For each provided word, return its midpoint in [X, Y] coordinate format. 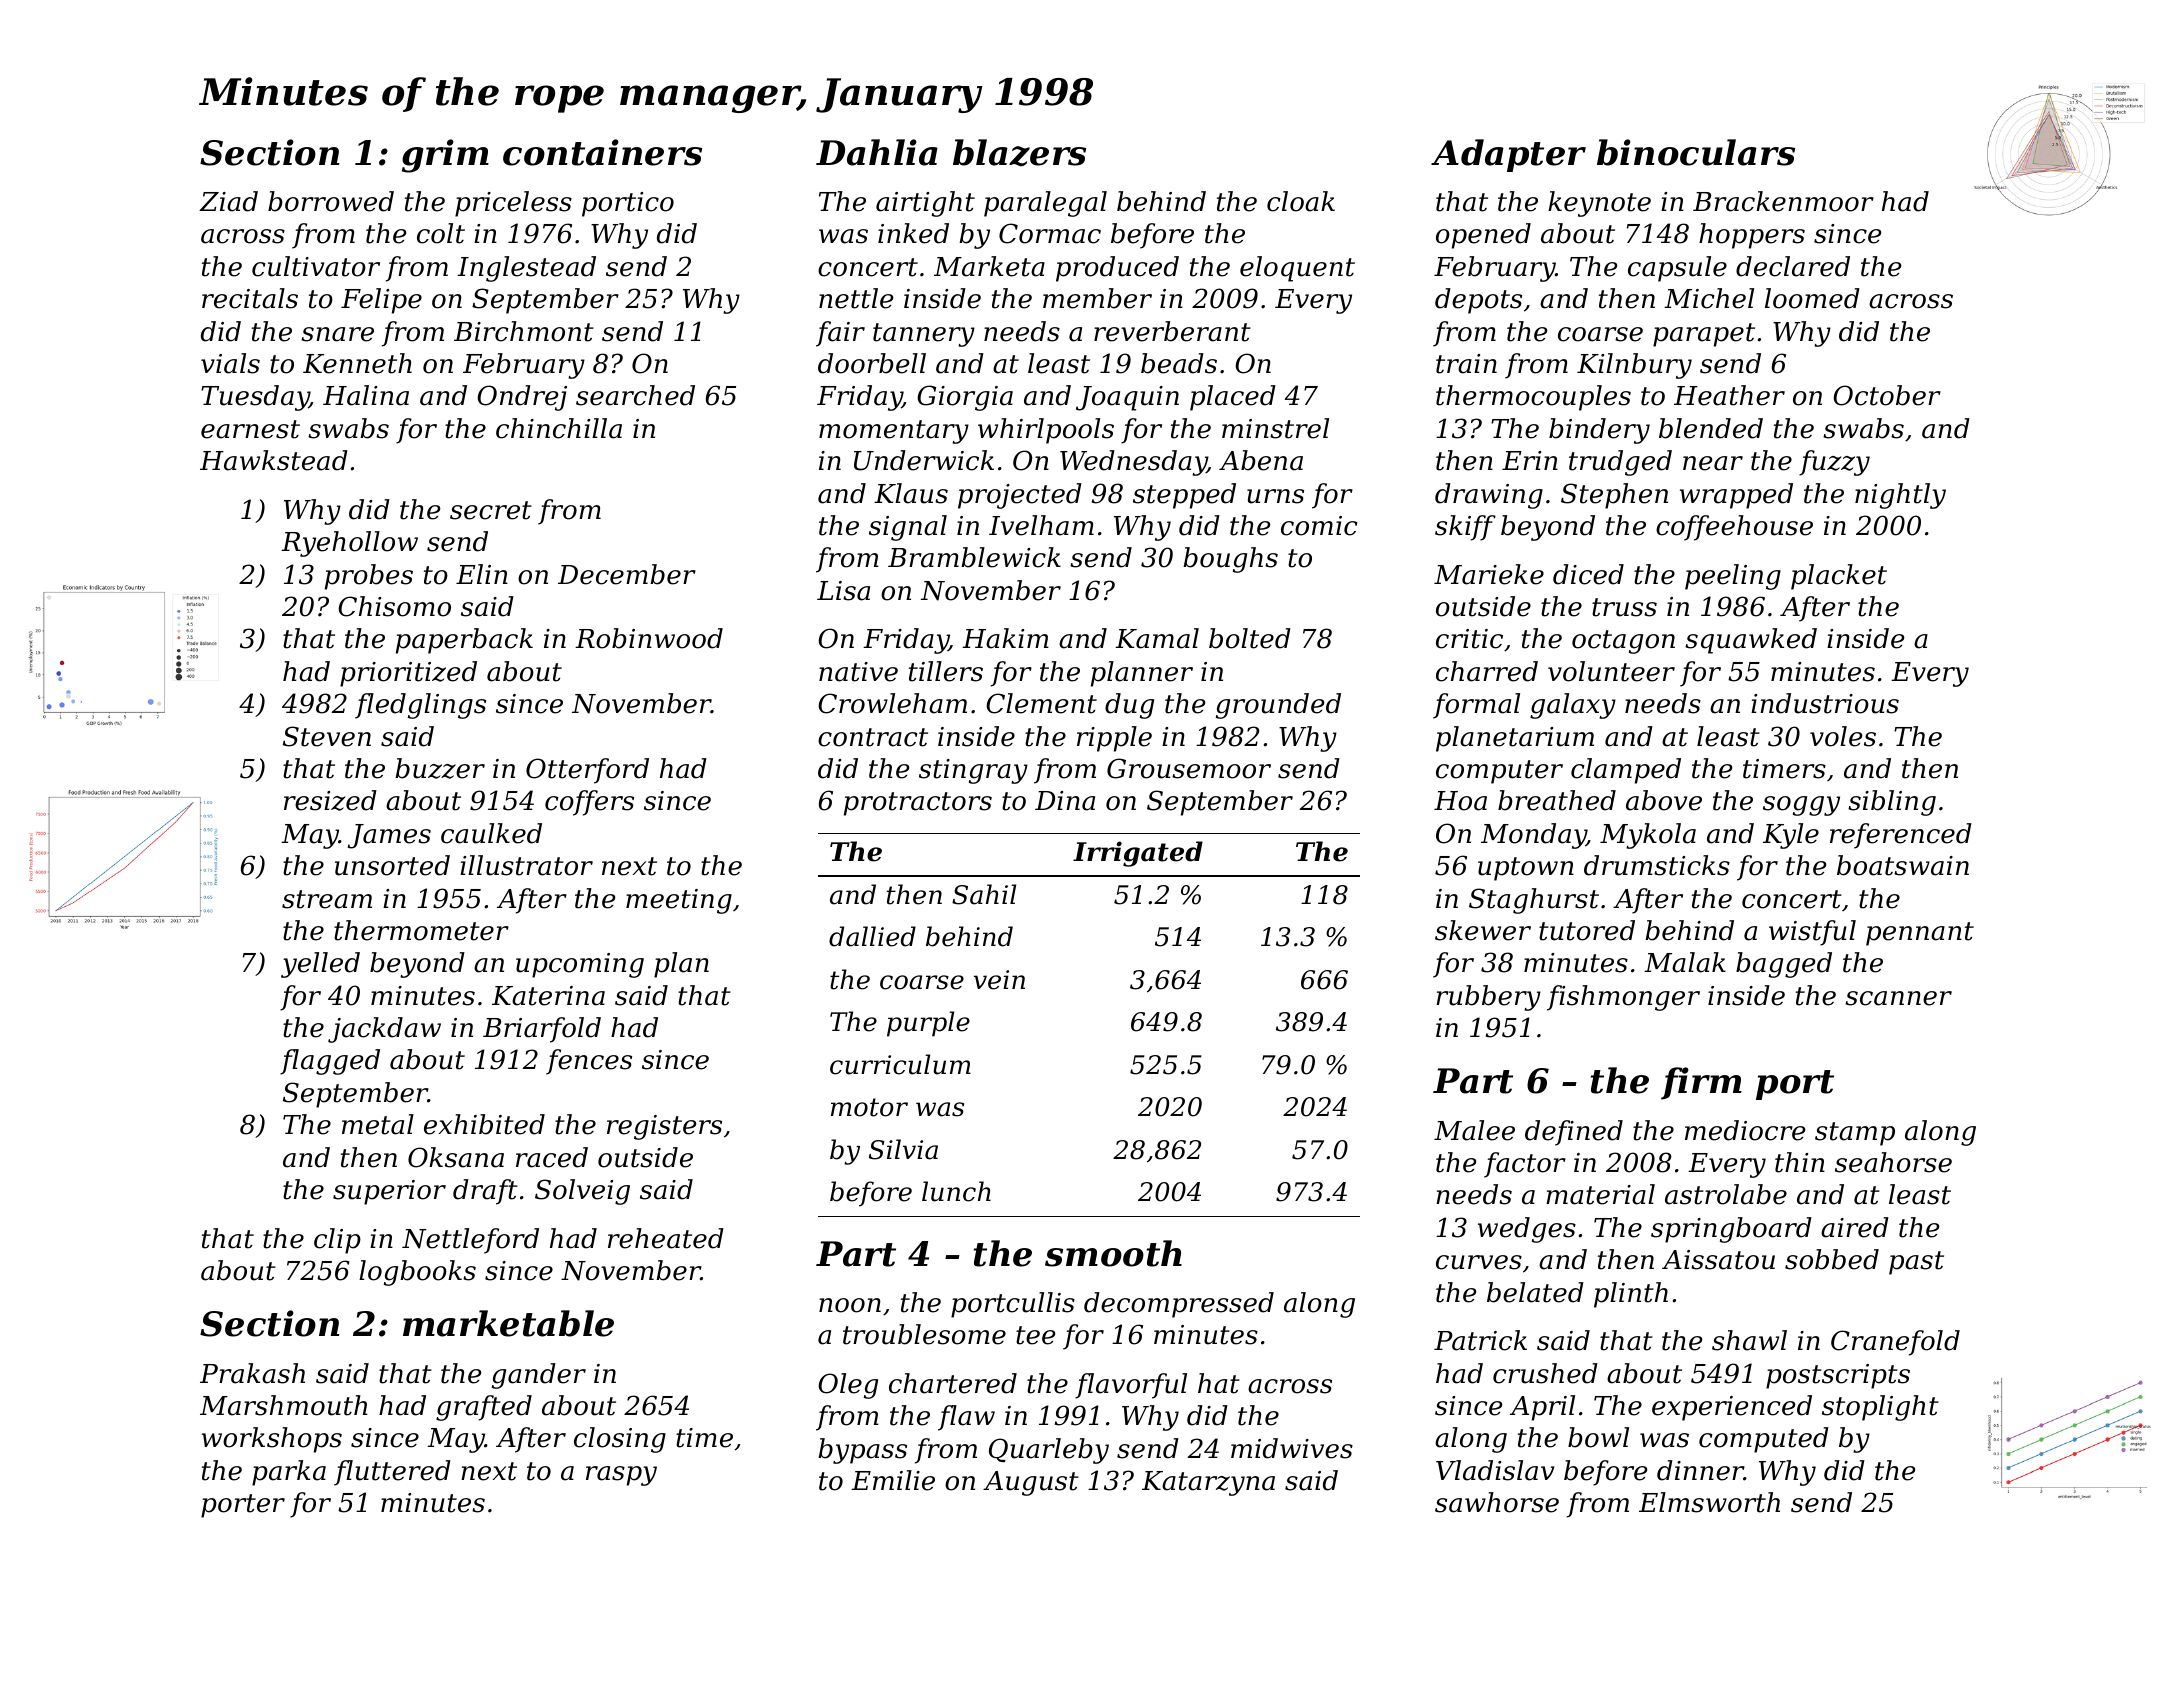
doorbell [872, 363]
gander [539, 1376]
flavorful [1131, 1386]
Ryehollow [349, 544]
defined [1574, 1133]
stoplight [1880, 1408]
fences [589, 1062]
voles [1843, 736]
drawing [1489, 496]
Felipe [381, 301]
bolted [1250, 638]
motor [869, 1107]
